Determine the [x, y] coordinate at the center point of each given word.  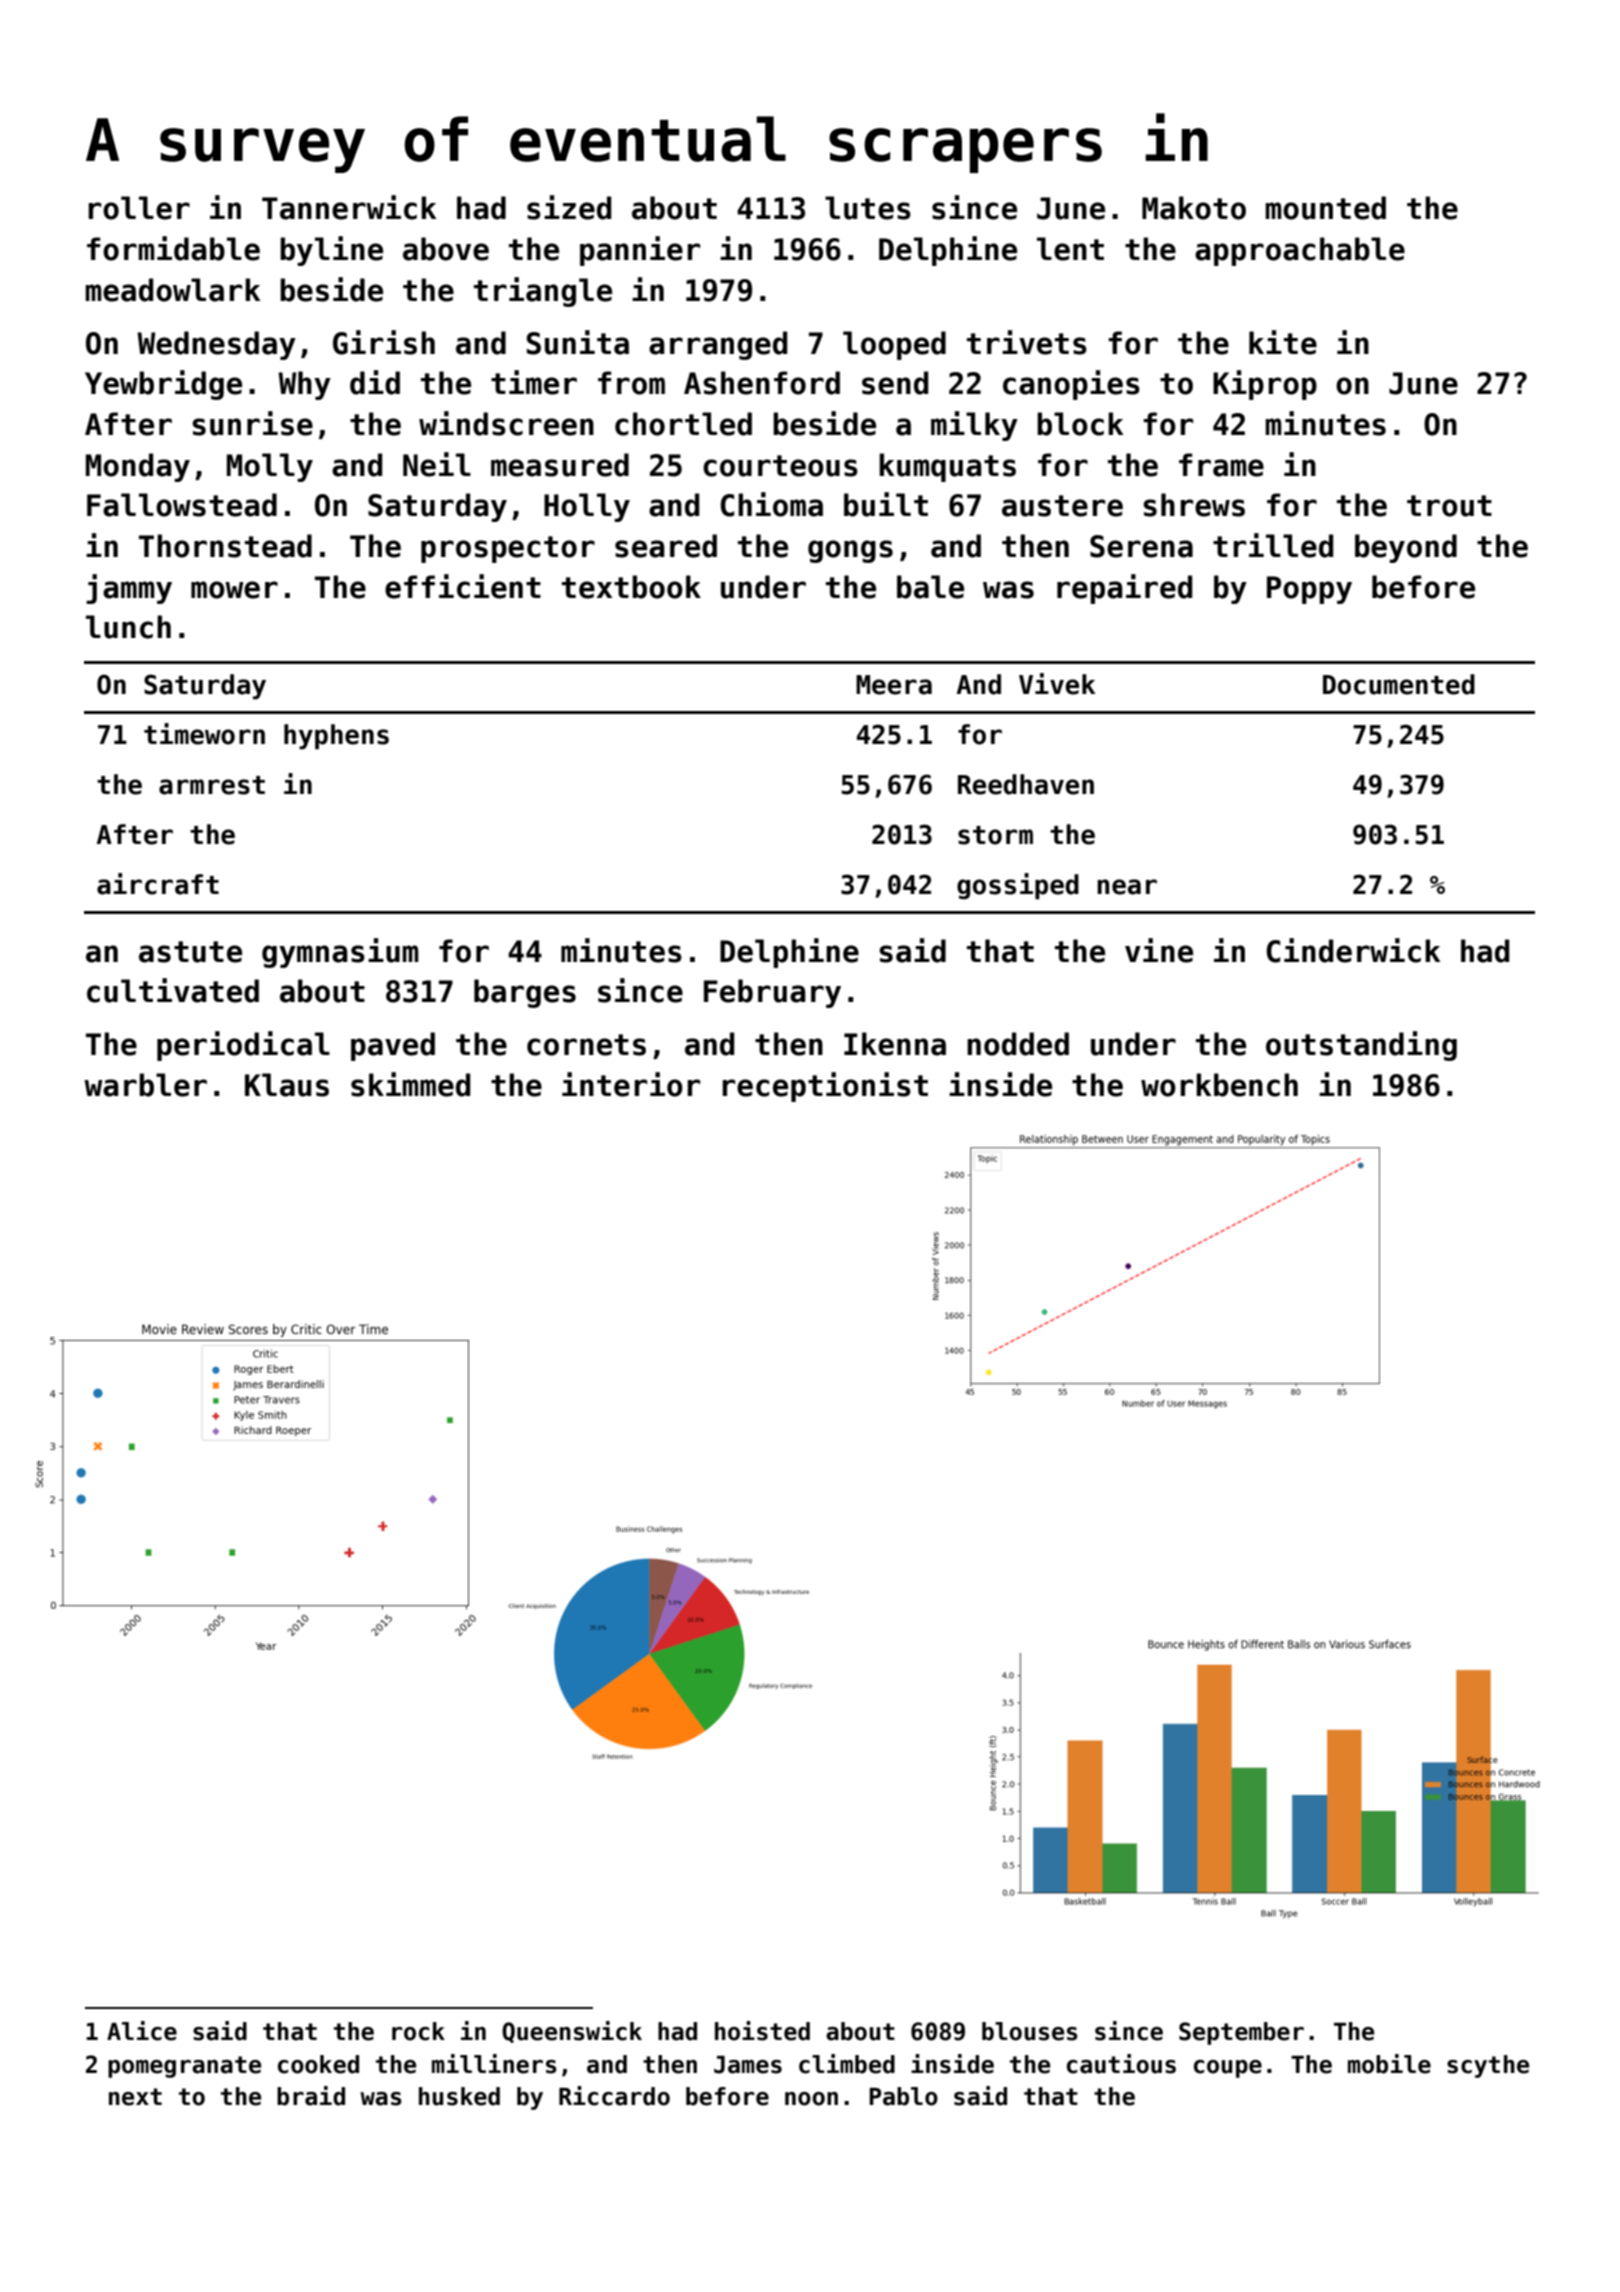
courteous [780, 466]
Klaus [287, 1085]
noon [811, 2099]
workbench [1219, 1085]
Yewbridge [163, 385]
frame [1221, 465]
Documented [1399, 684]
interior [631, 1084]
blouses [1030, 2031]
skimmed [410, 1084]
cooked [318, 2064]
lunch [128, 627]
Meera [894, 685]
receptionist [825, 1087]
